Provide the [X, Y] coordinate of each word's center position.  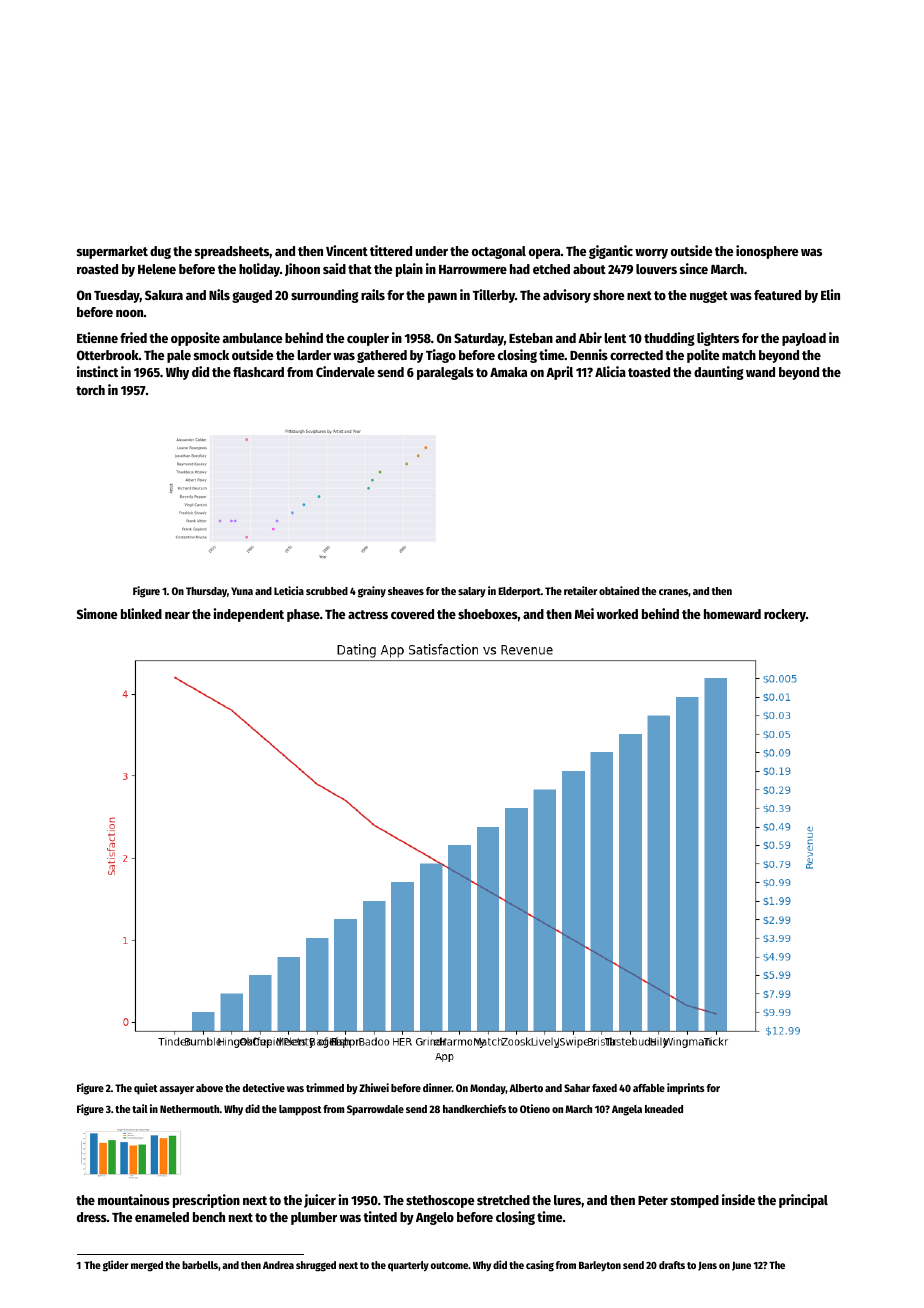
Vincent [347, 250]
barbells [200, 1265]
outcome [449, 1265]
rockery [785, 615]
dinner [437, 1087]
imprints [686, 1089]
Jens [707, 1266]
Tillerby [494, 296]
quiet [146, 1089]
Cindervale [345, 371]
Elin [830, 294]
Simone [97, 613]
